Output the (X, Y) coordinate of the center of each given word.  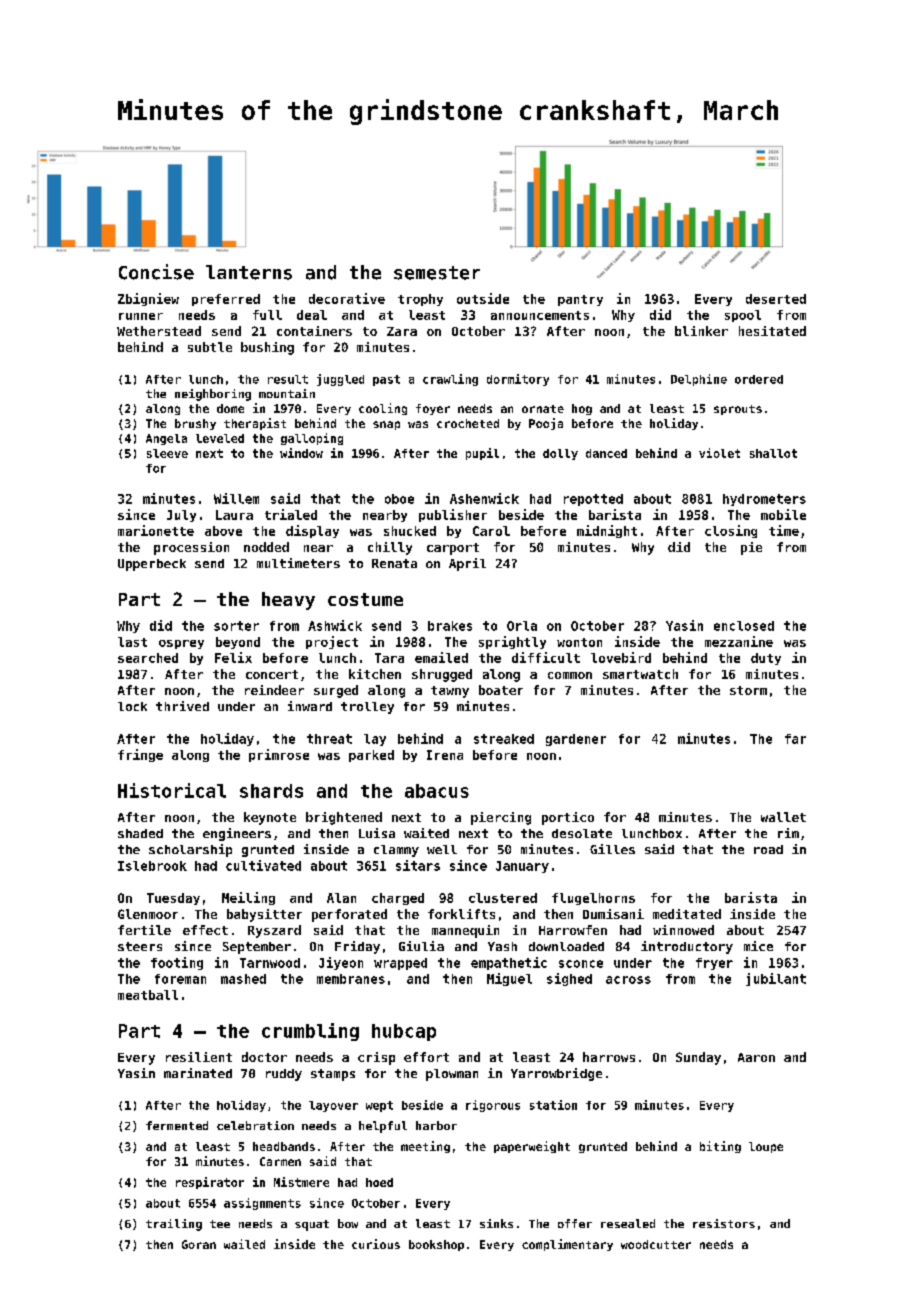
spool (743, 316)
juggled (340, 380)
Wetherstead (159, 331)
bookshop (436, 1245)
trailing (174, 1225)
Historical (172, 790)
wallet (783, 817)
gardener (576, 740)
